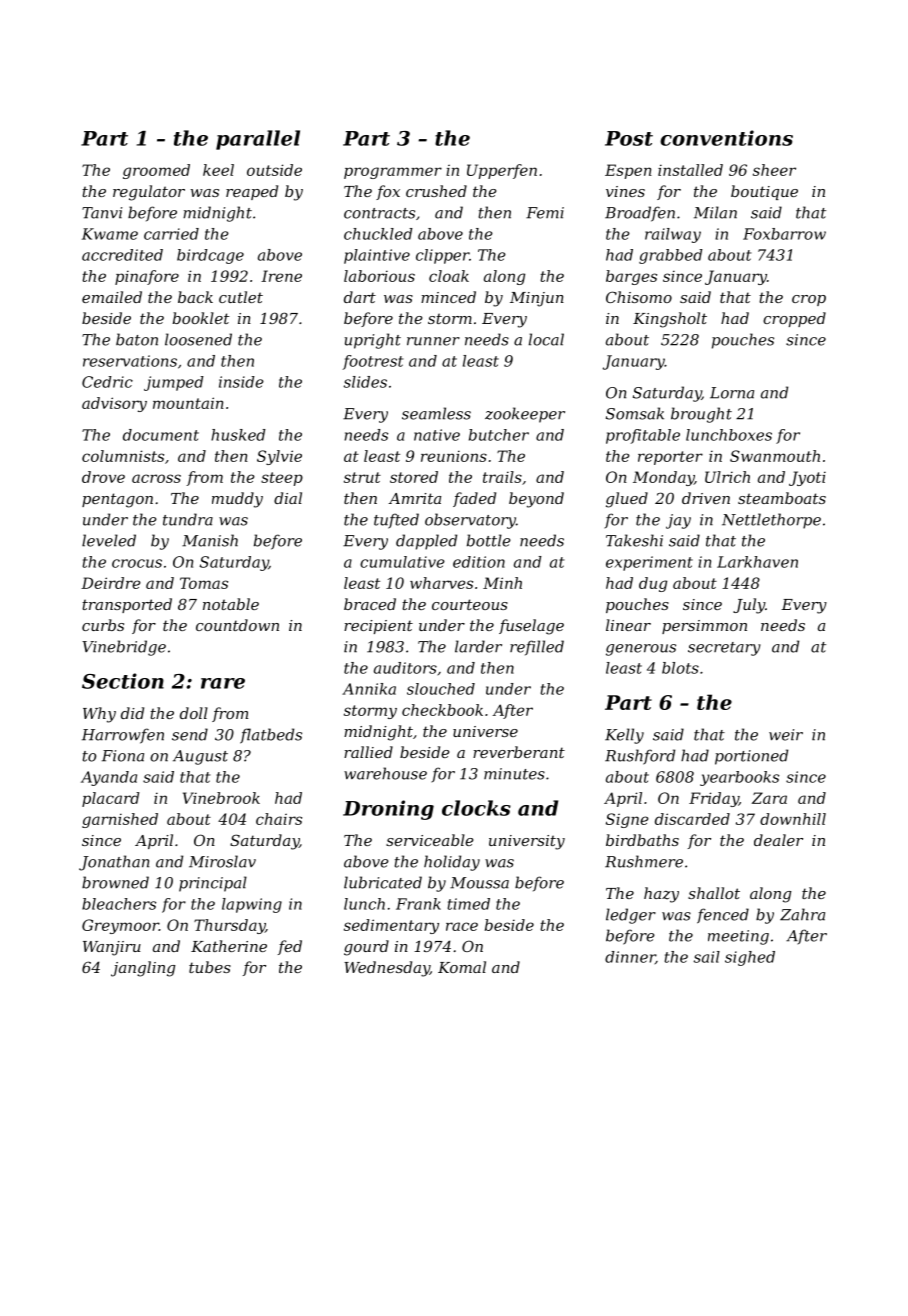 The image size is (908, 1316). I want to click on programmer, so click(393, 173).
